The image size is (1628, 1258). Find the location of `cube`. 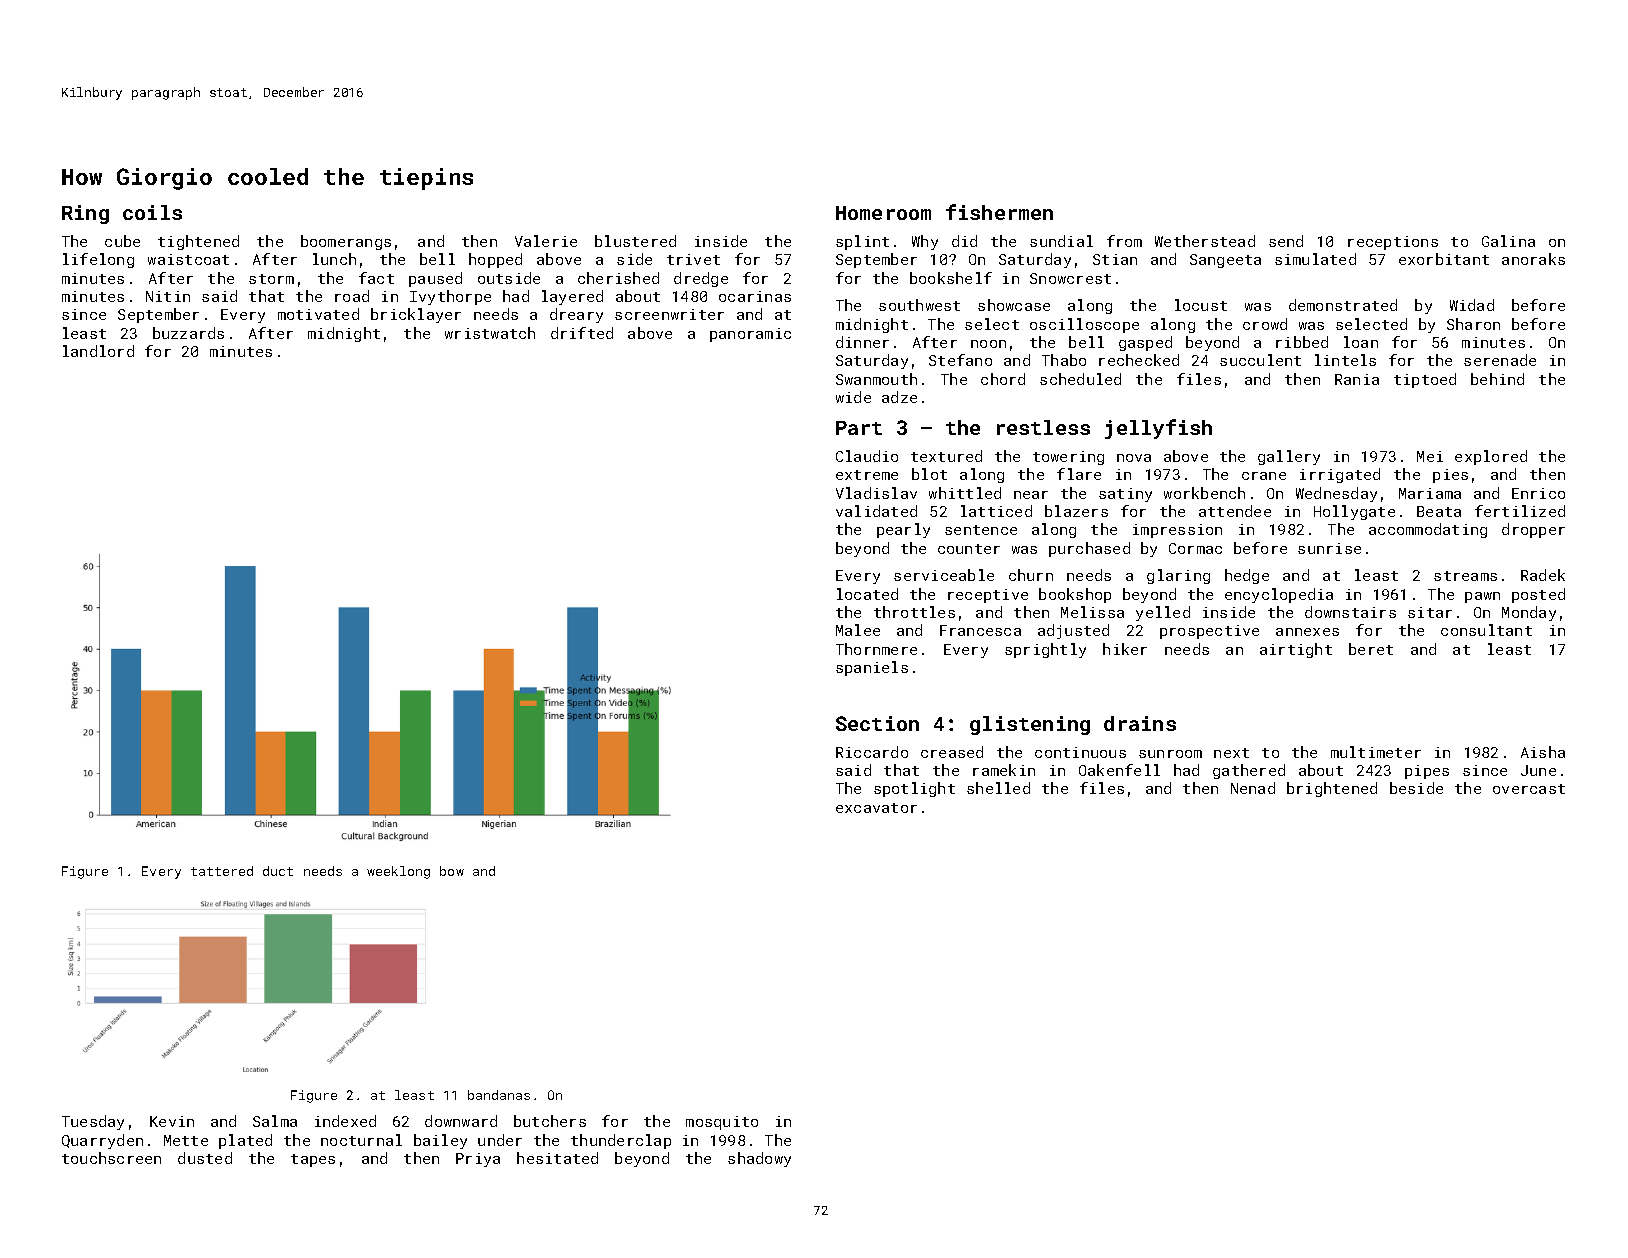

cube is located at coordinates (122, 241).
